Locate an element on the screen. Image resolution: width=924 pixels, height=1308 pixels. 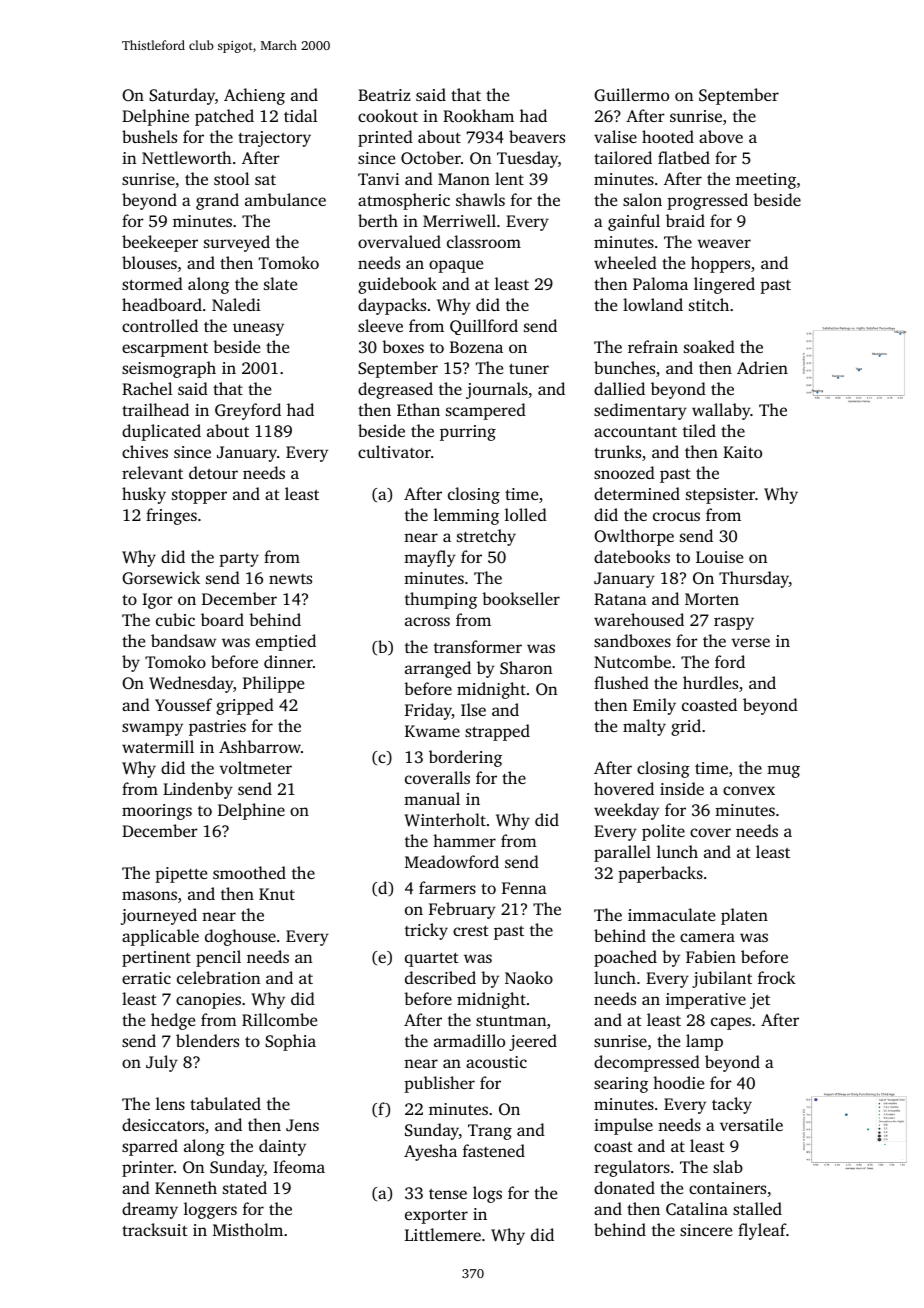
armadillo is located at coordinates (469, 1040).
